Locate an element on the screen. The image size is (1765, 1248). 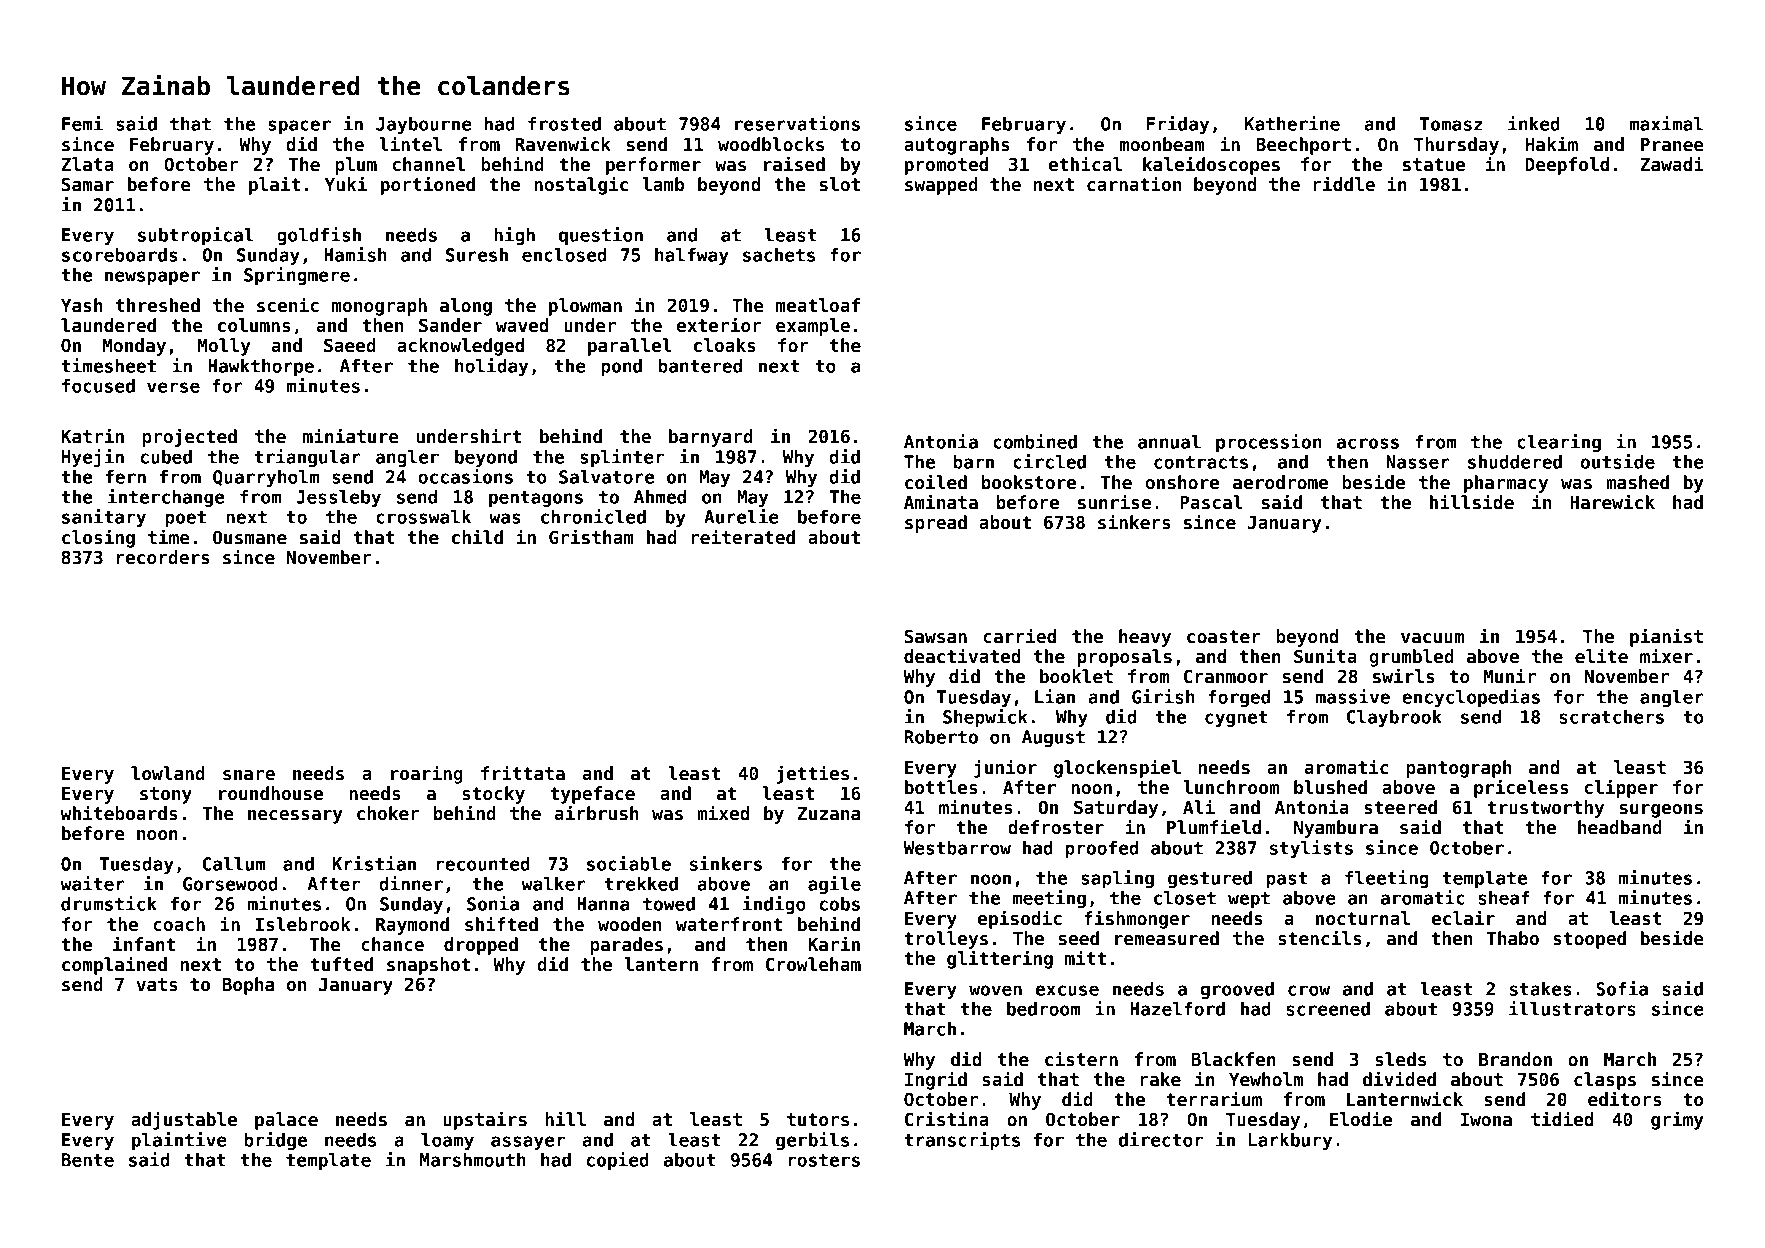
glittering is located at coordinates (1000, 959).
